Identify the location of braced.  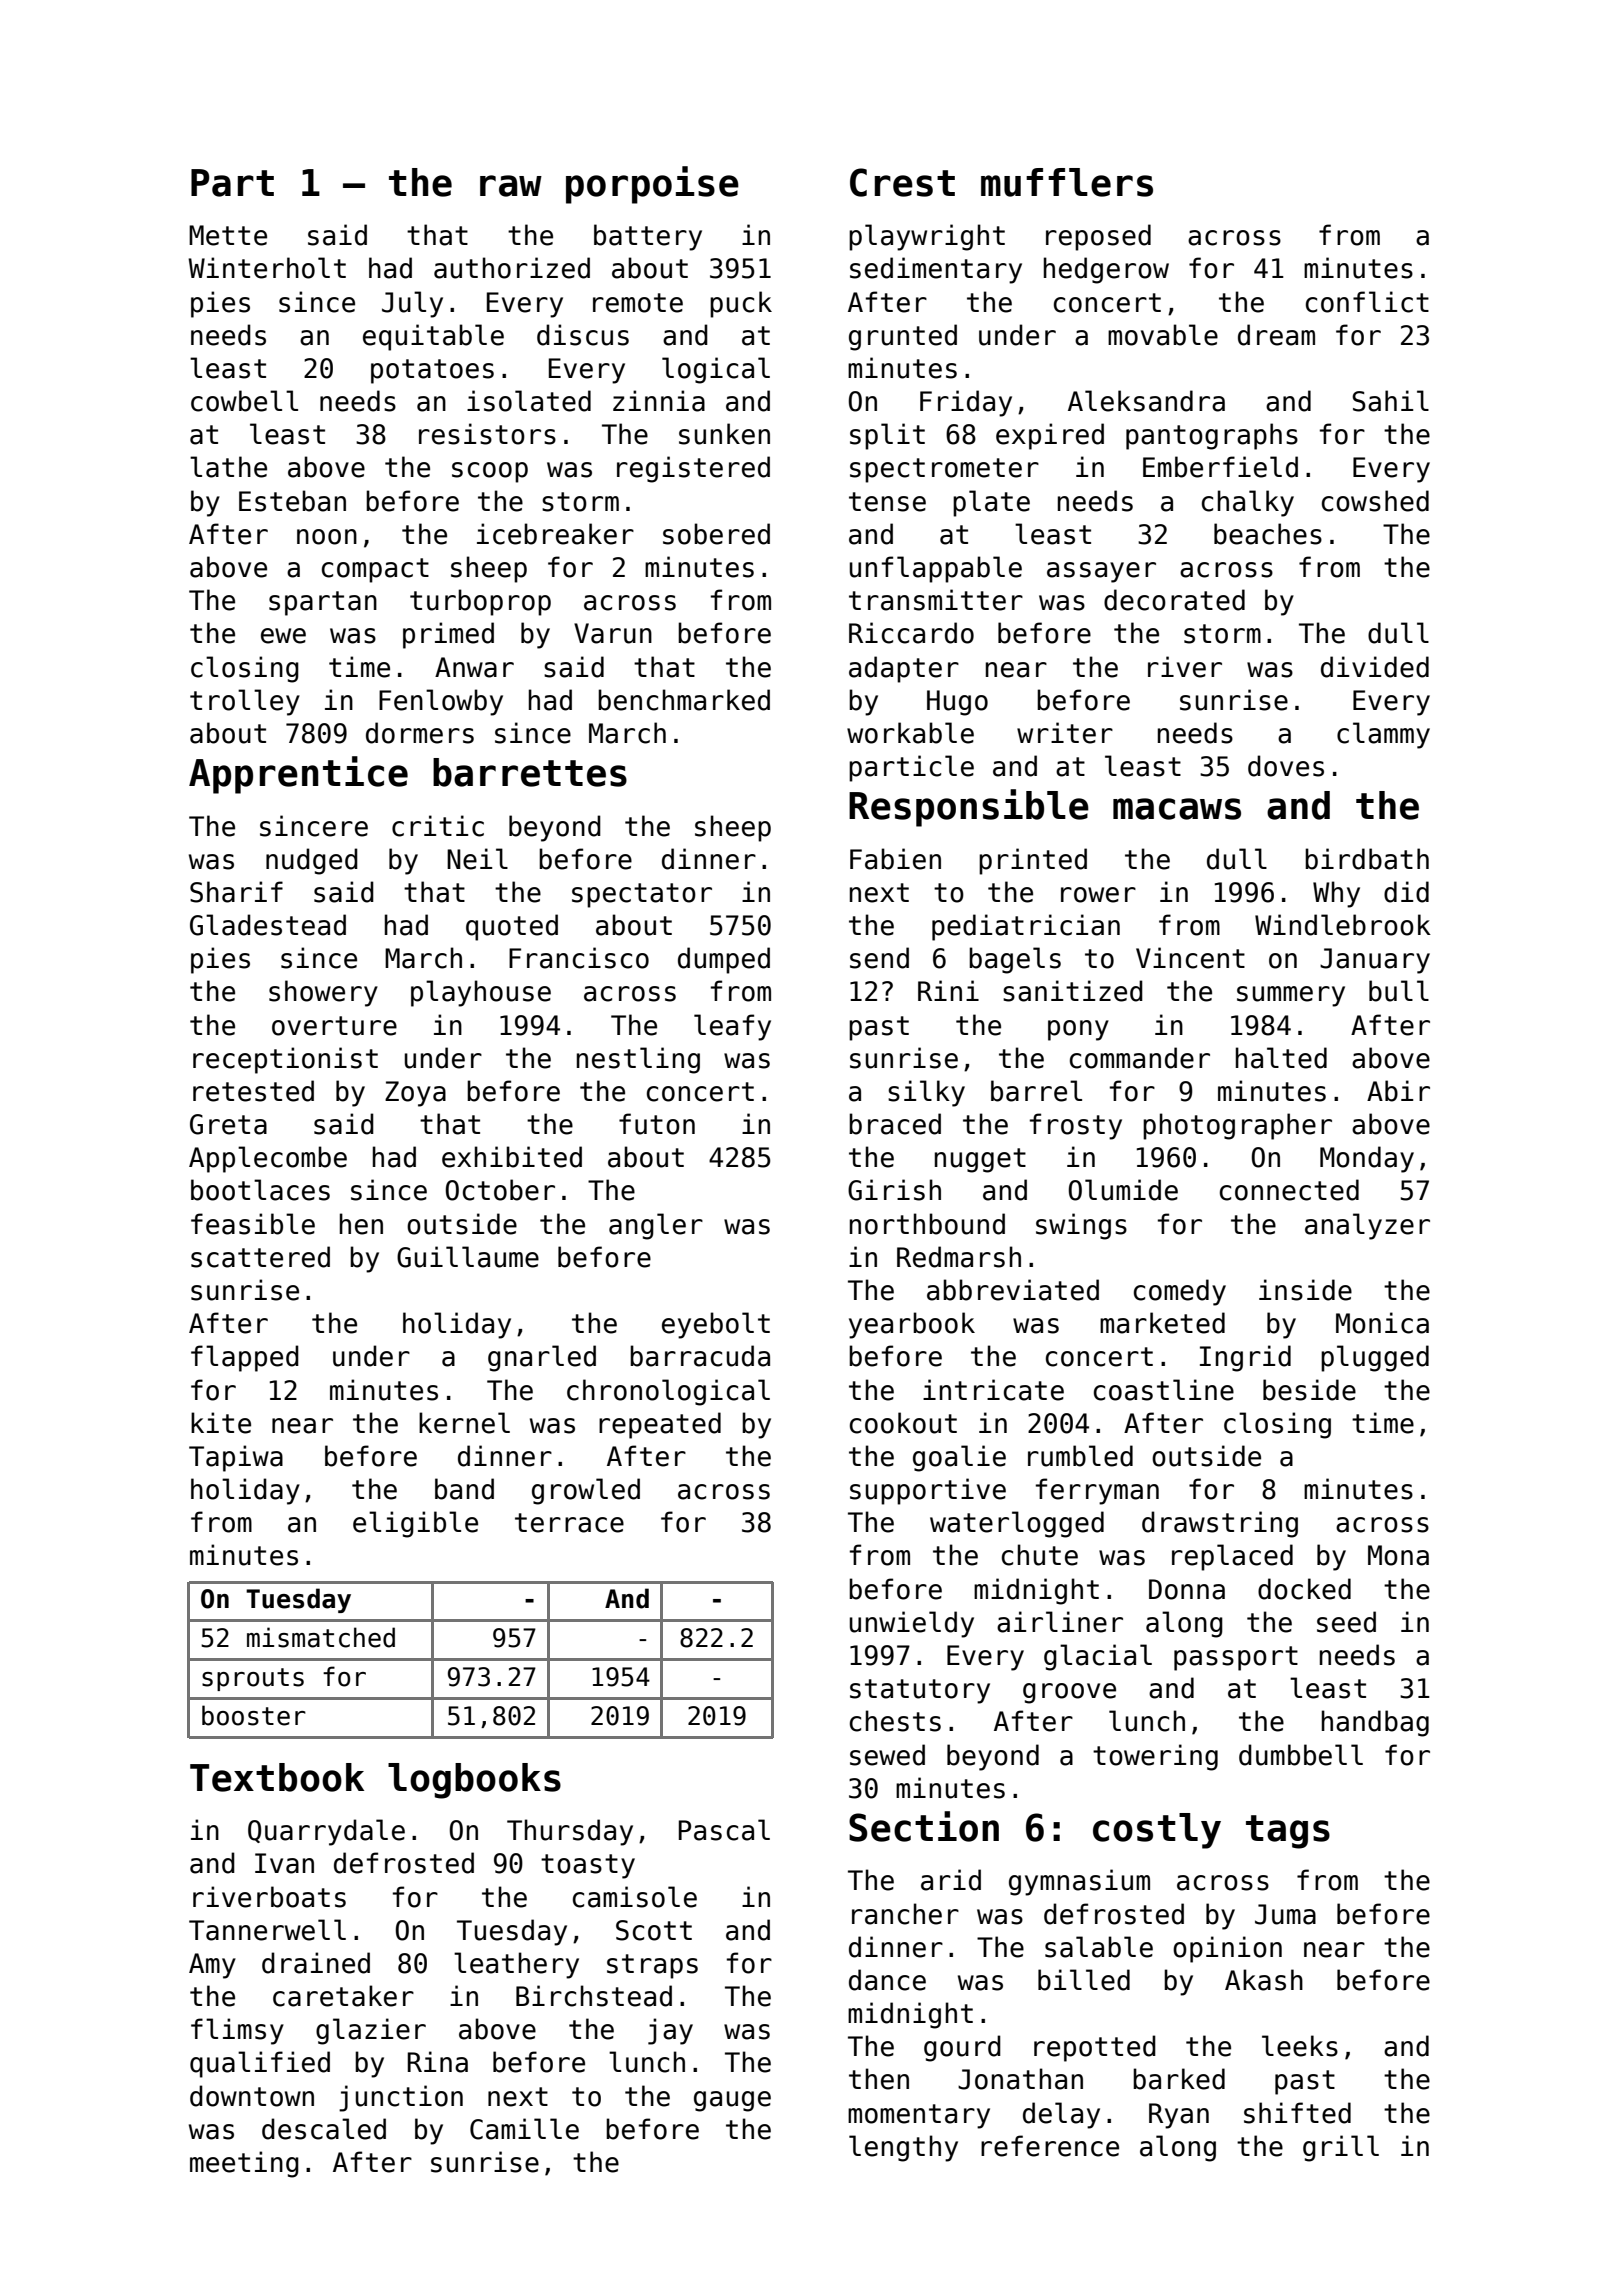
(895, 1124).
